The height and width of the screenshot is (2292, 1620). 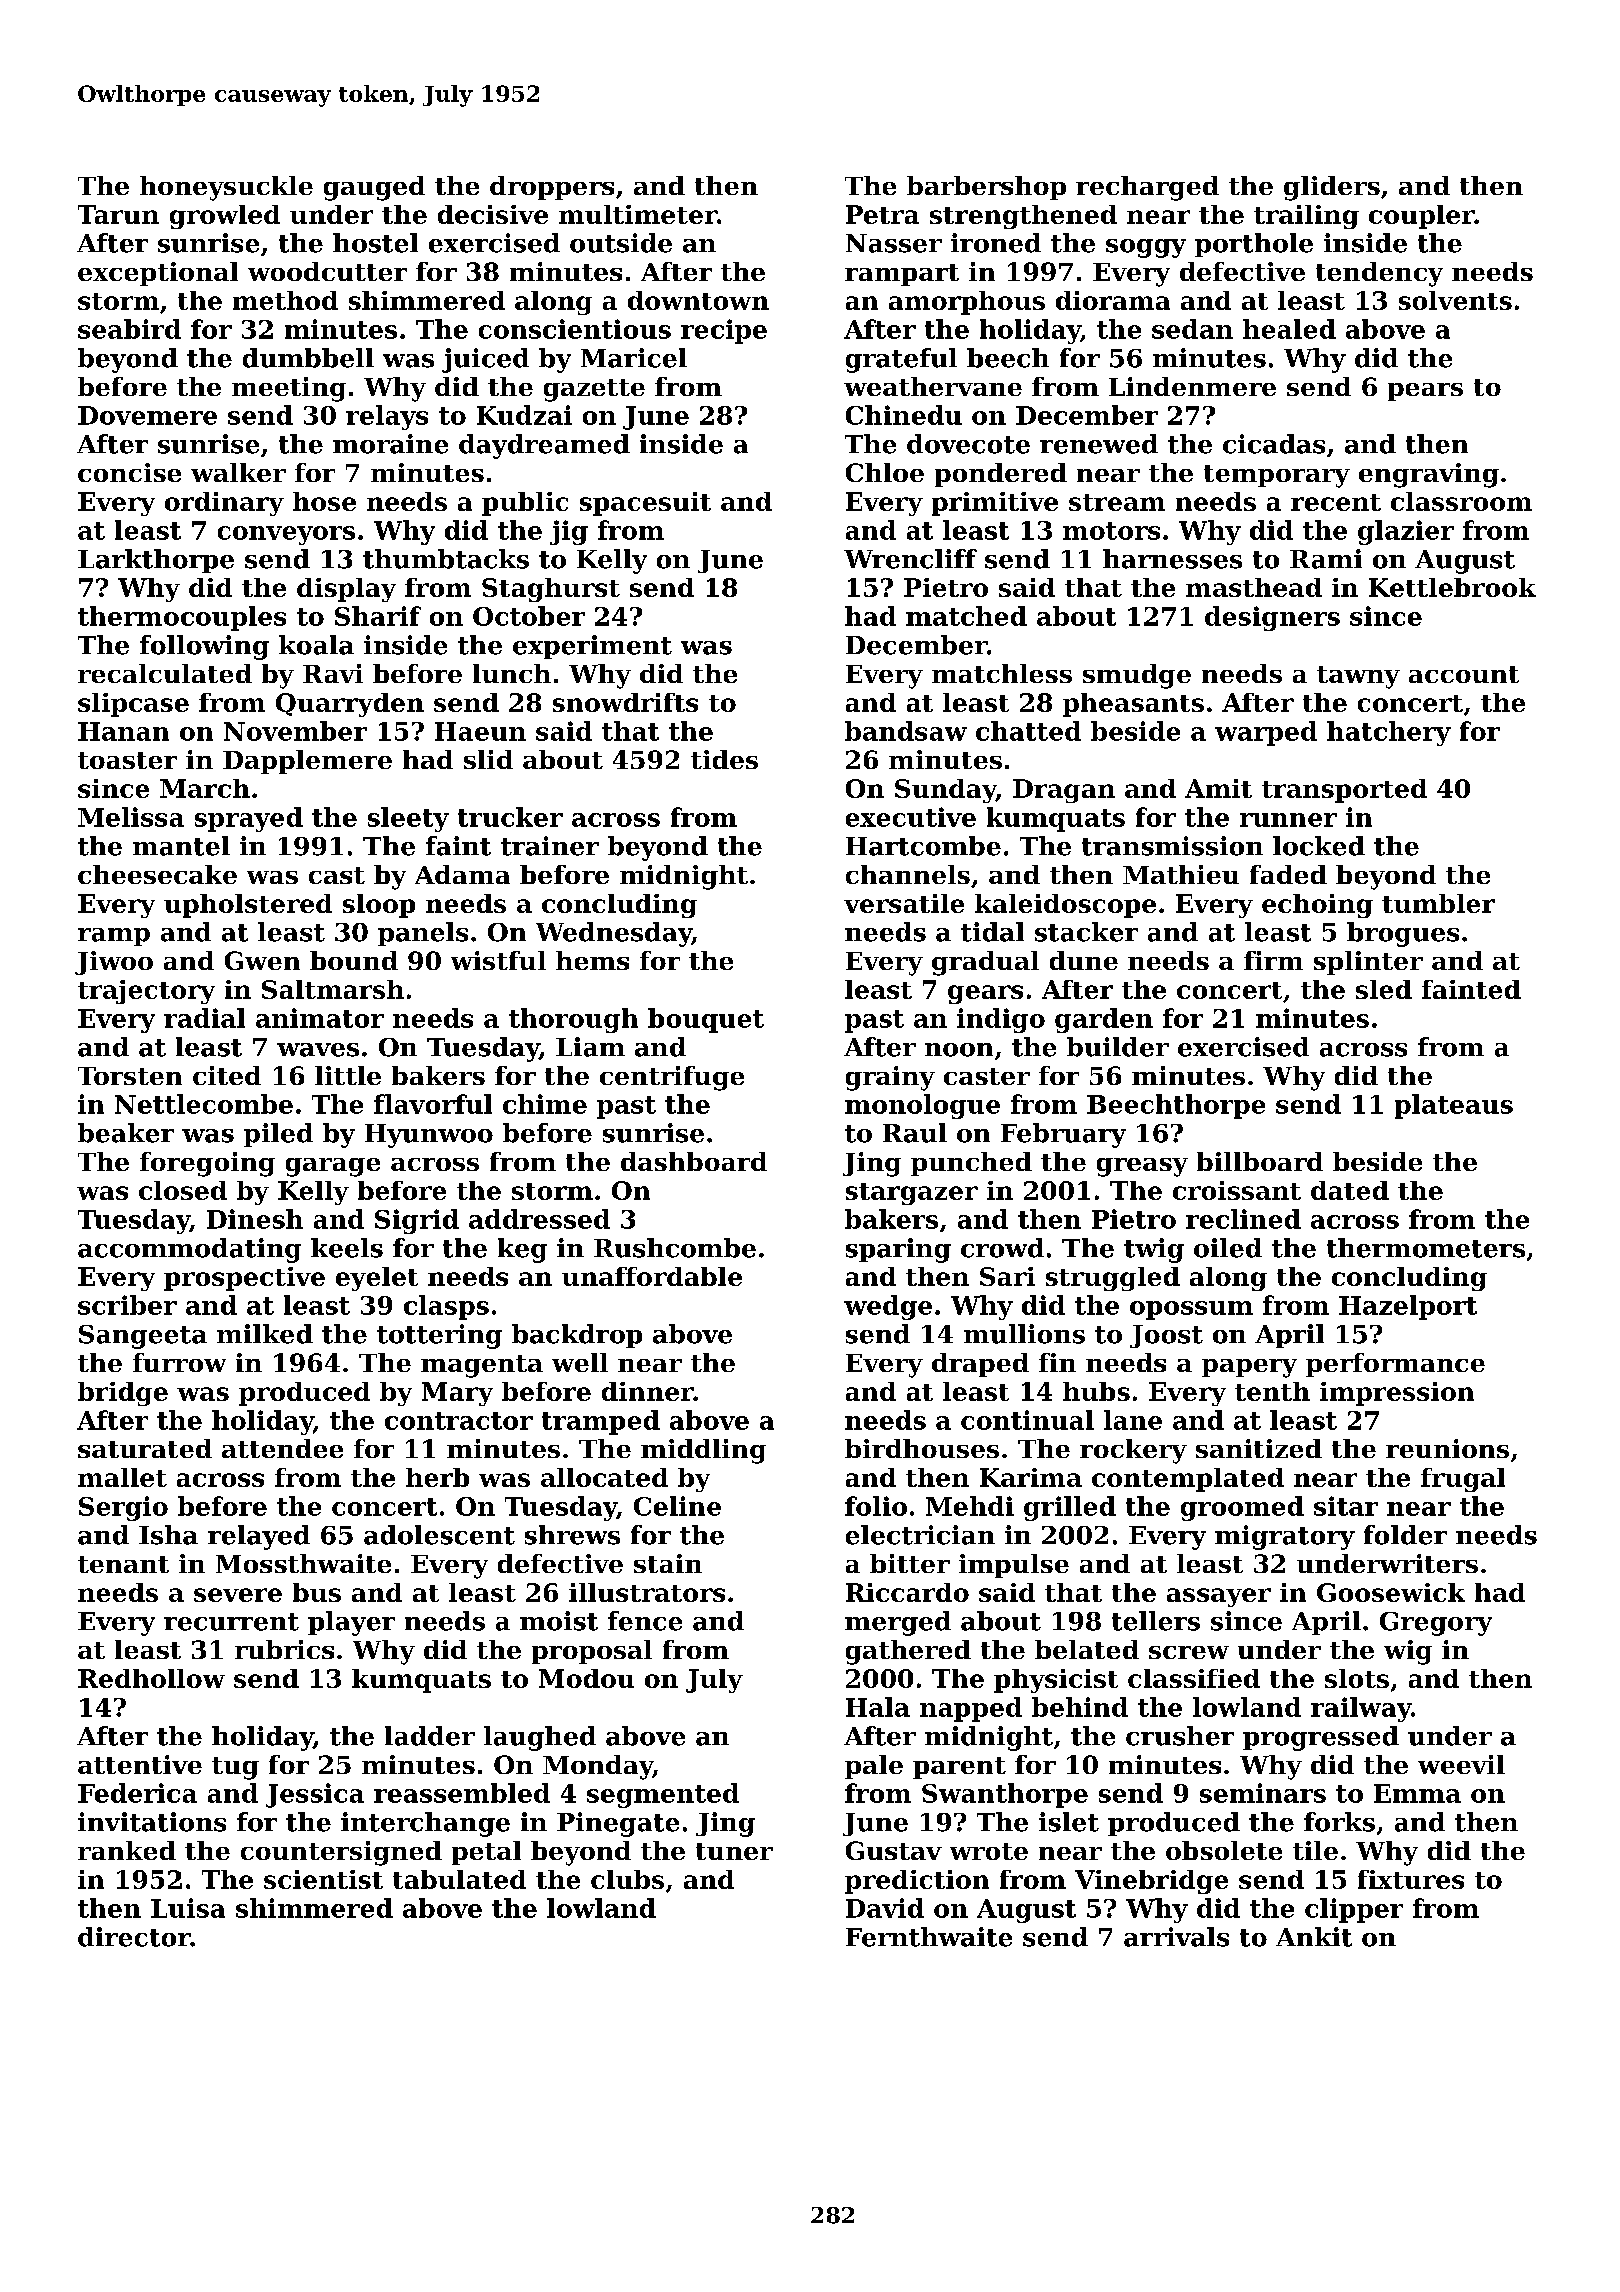 What do you see at coordinates (569, 532) in the screenshot?
I see `jig` at bounding box center [569, 532].
